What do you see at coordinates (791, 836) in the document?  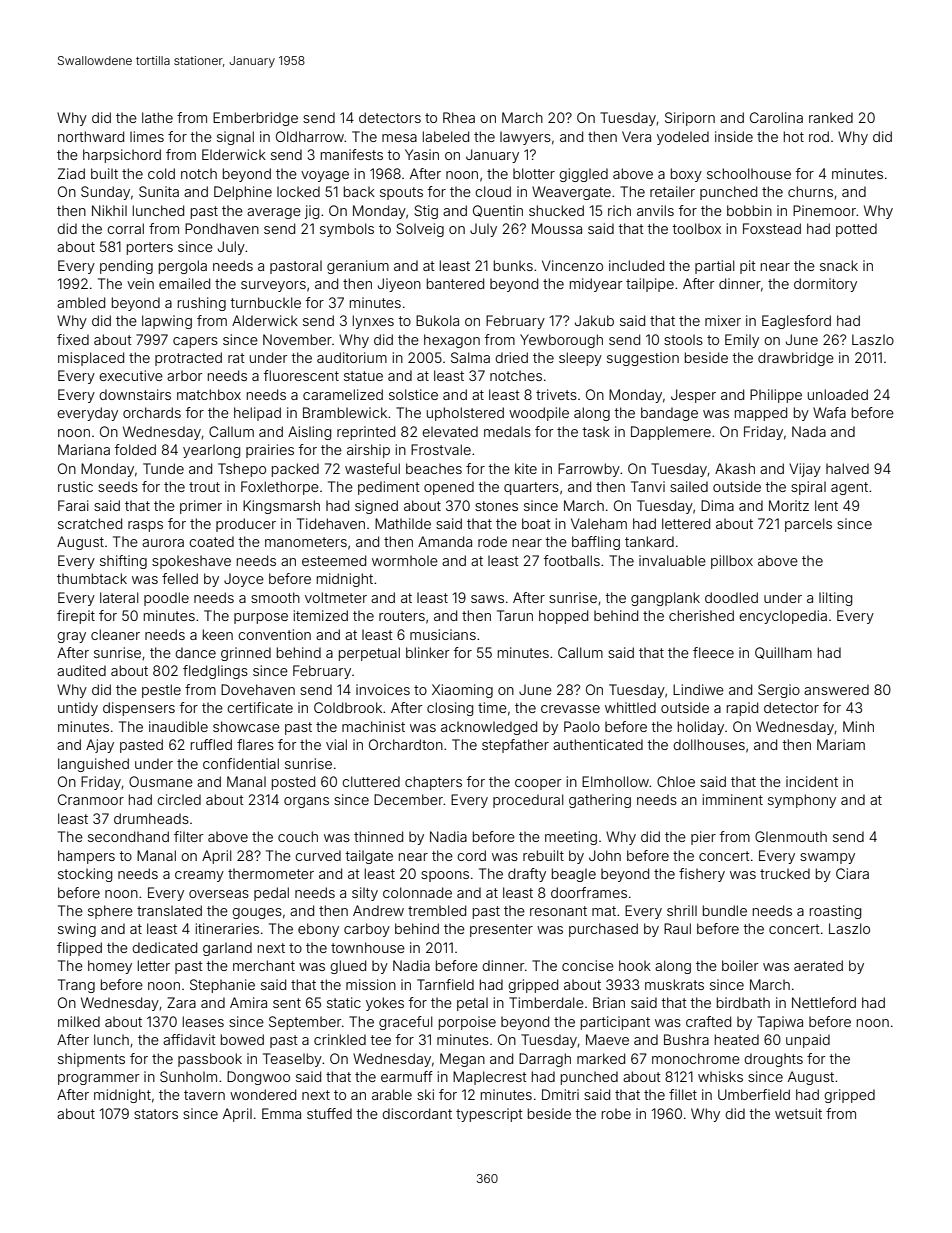 I see `Glenmouth` at bounding box center [791, 836].
